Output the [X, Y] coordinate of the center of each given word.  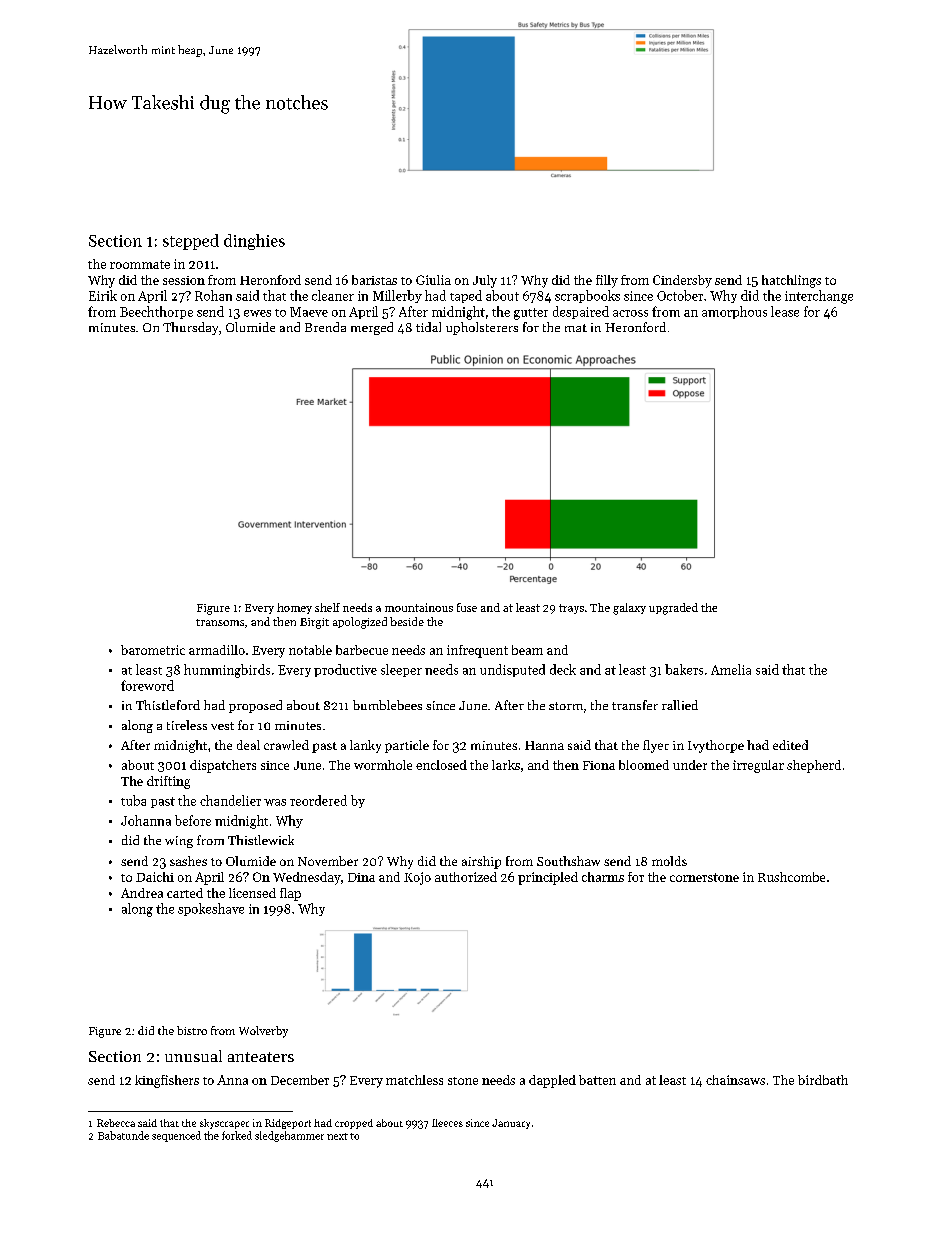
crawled [286, 745]
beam [527, 650]
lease [785, 311]
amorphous [734, 312]
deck [563, 669]
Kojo [417, 878]
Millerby [397, 296]
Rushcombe [791, 877]
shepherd [814, 766]
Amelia [731, 669]
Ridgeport [288, 1124]
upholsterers [482, 328]
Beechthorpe [156, 312]
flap [290, 894]
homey [294, 608]
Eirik [103, 295]
